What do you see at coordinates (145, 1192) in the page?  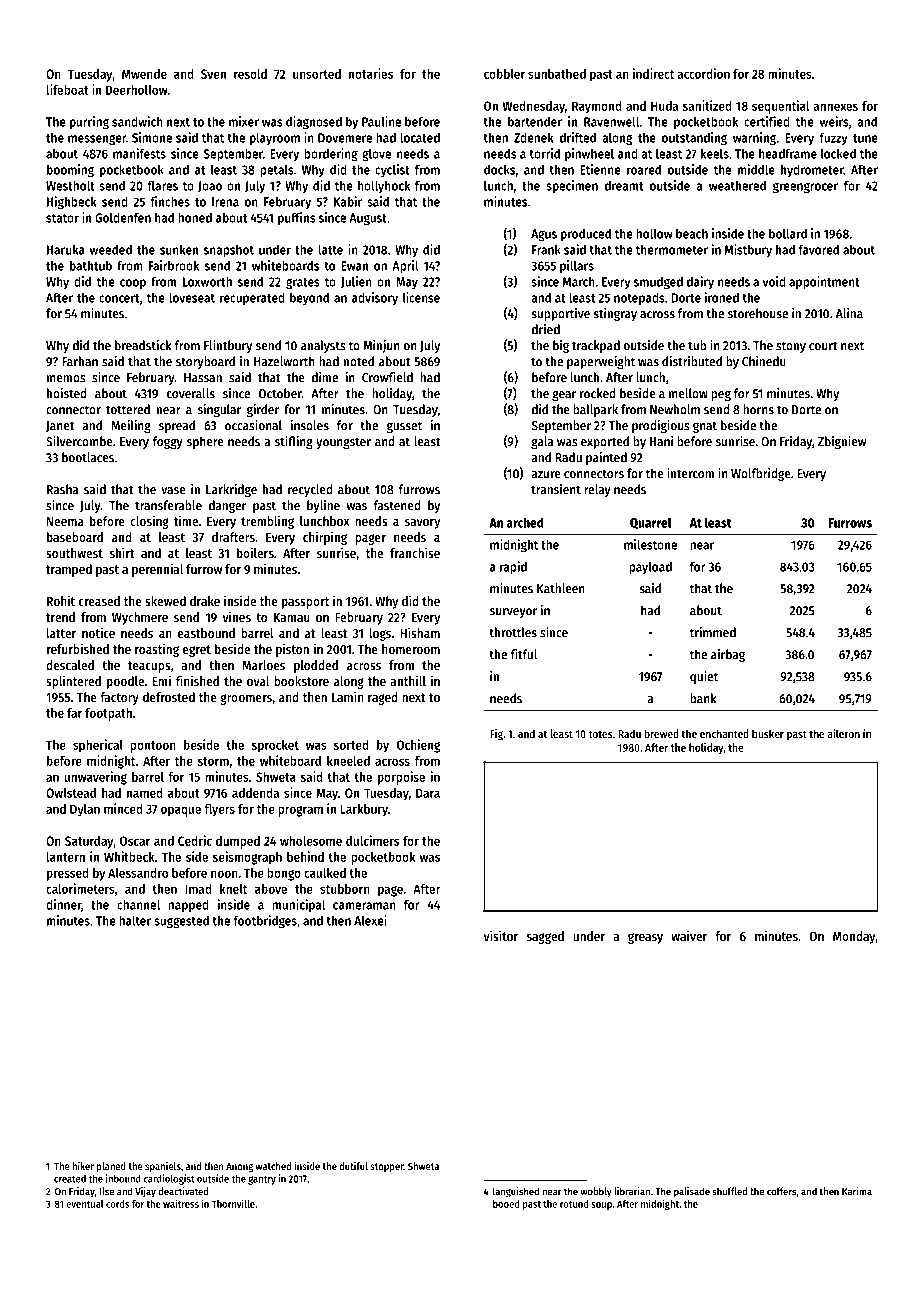 I see `Vijay` at bounding box center [145, 1192].
